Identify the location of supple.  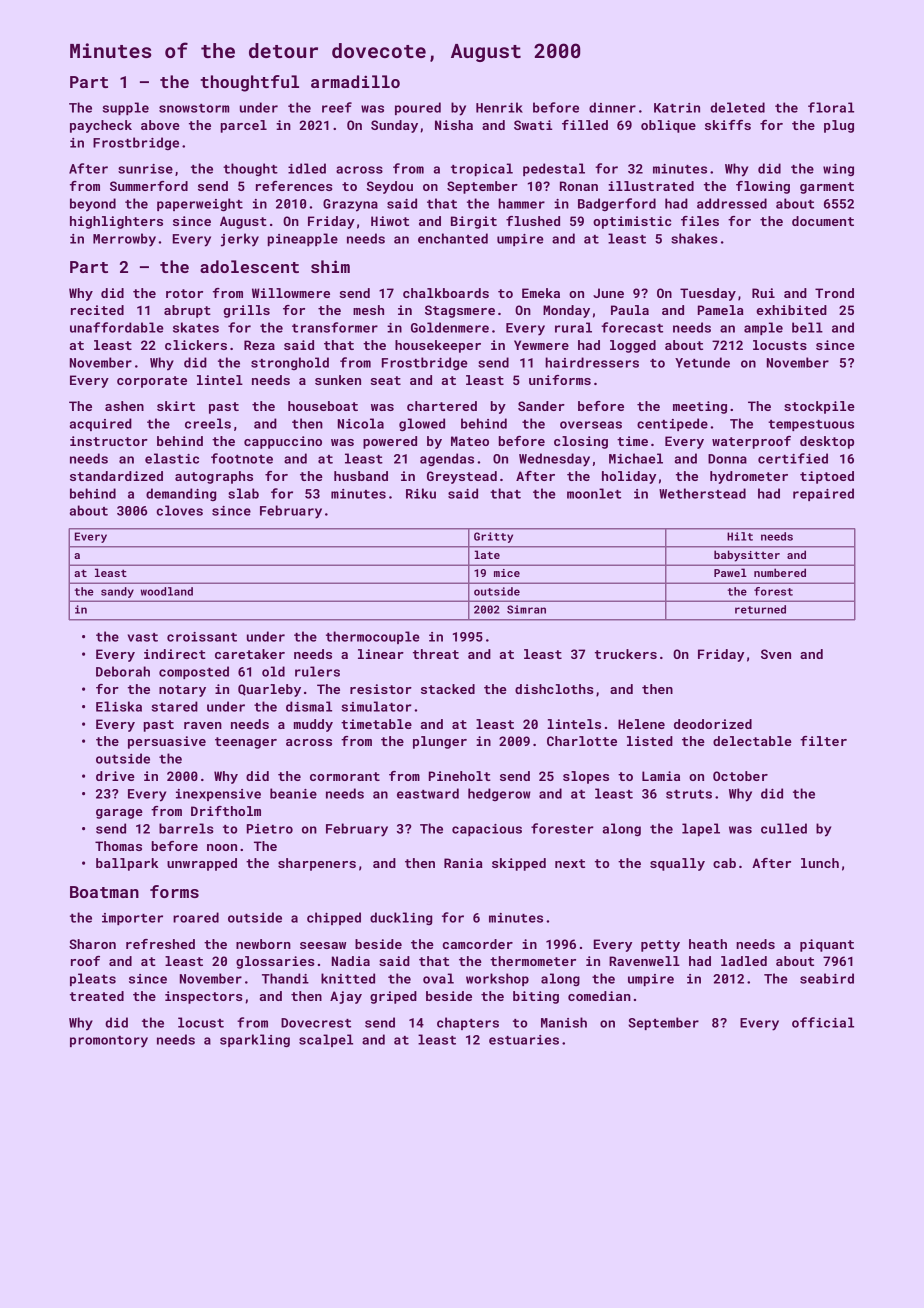
(126, 108).
